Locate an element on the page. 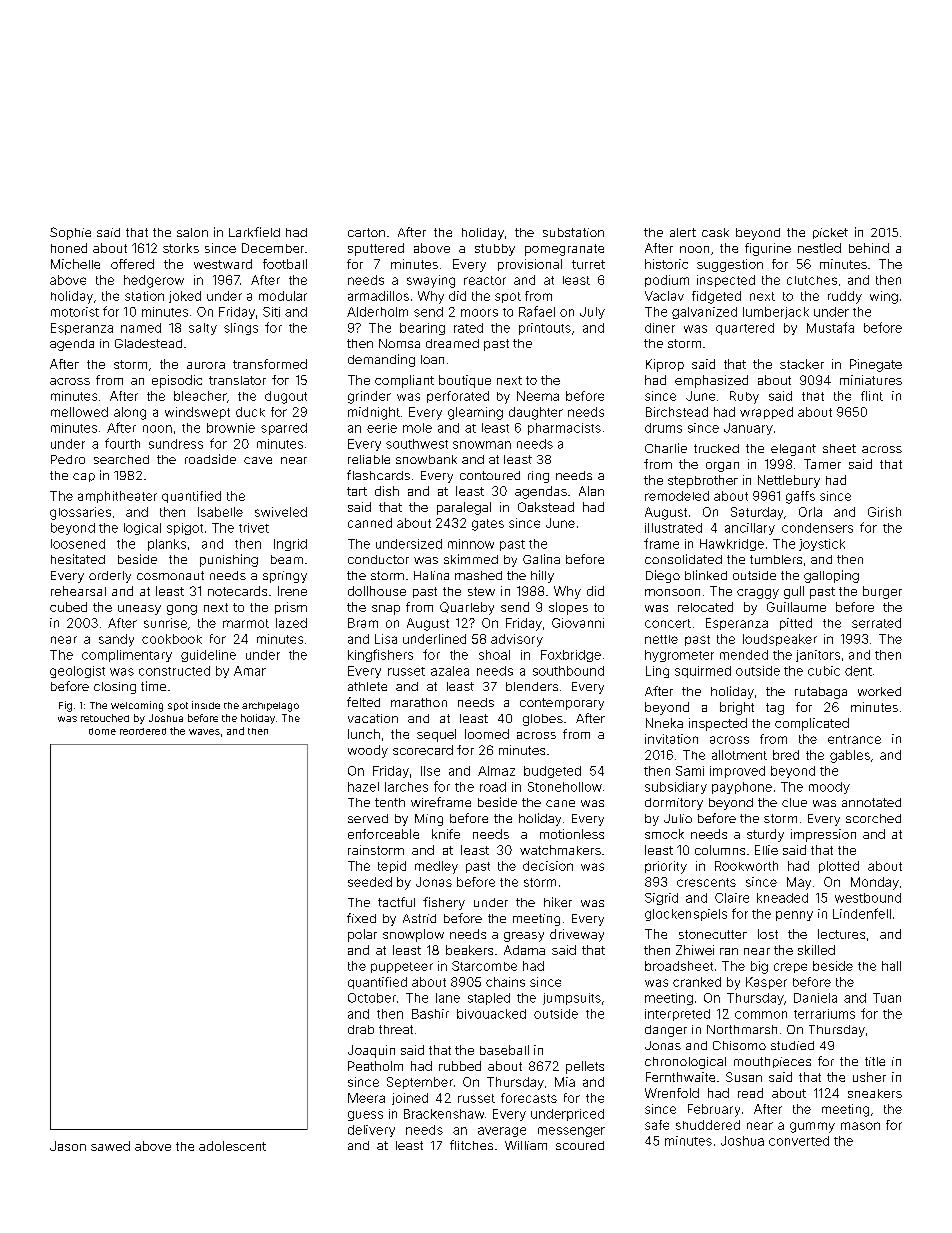 This document has height=1233, width=952. cask is located at coordinates (715, 232).
